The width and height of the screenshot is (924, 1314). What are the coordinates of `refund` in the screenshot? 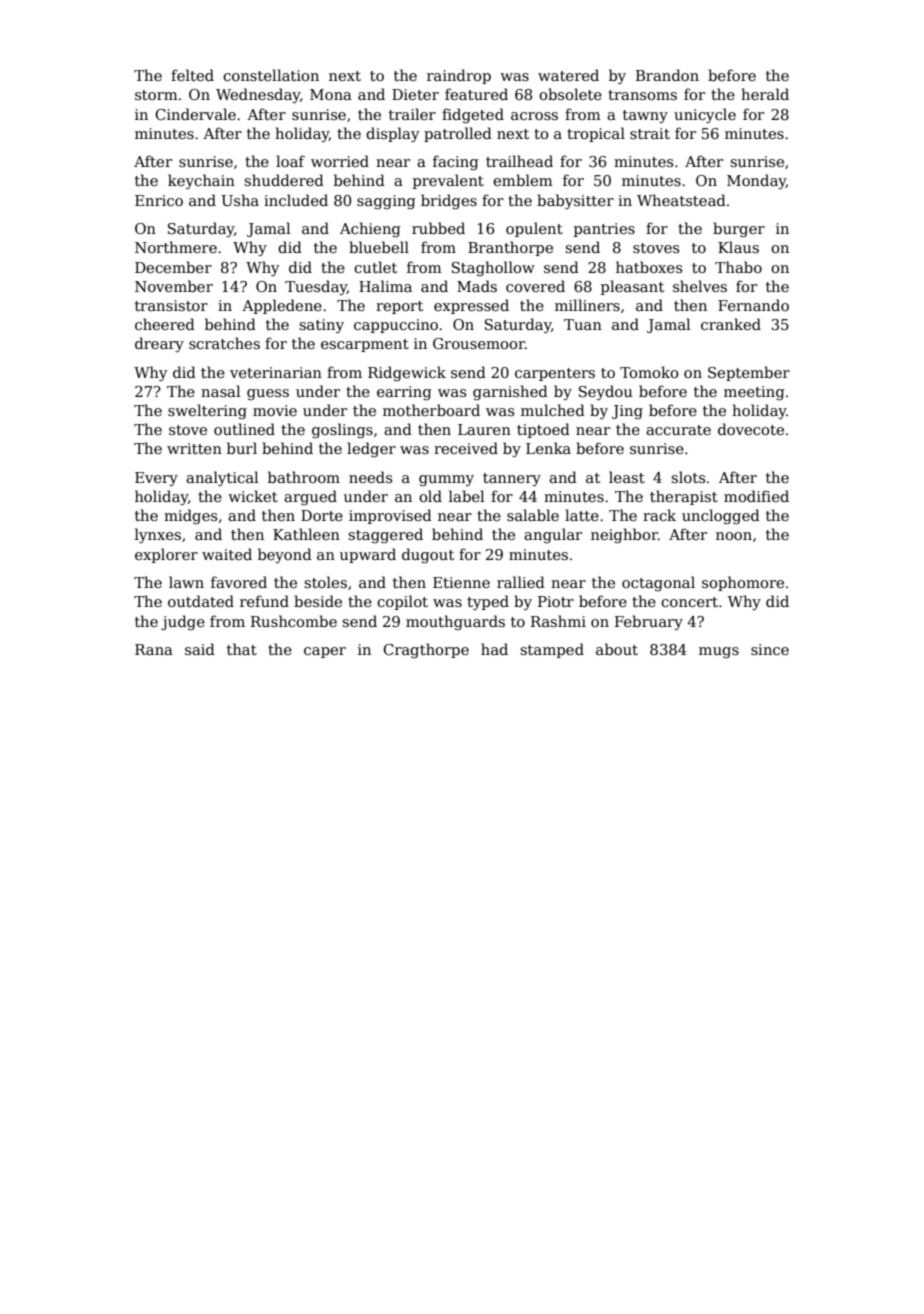 It's located at (264, 601).
